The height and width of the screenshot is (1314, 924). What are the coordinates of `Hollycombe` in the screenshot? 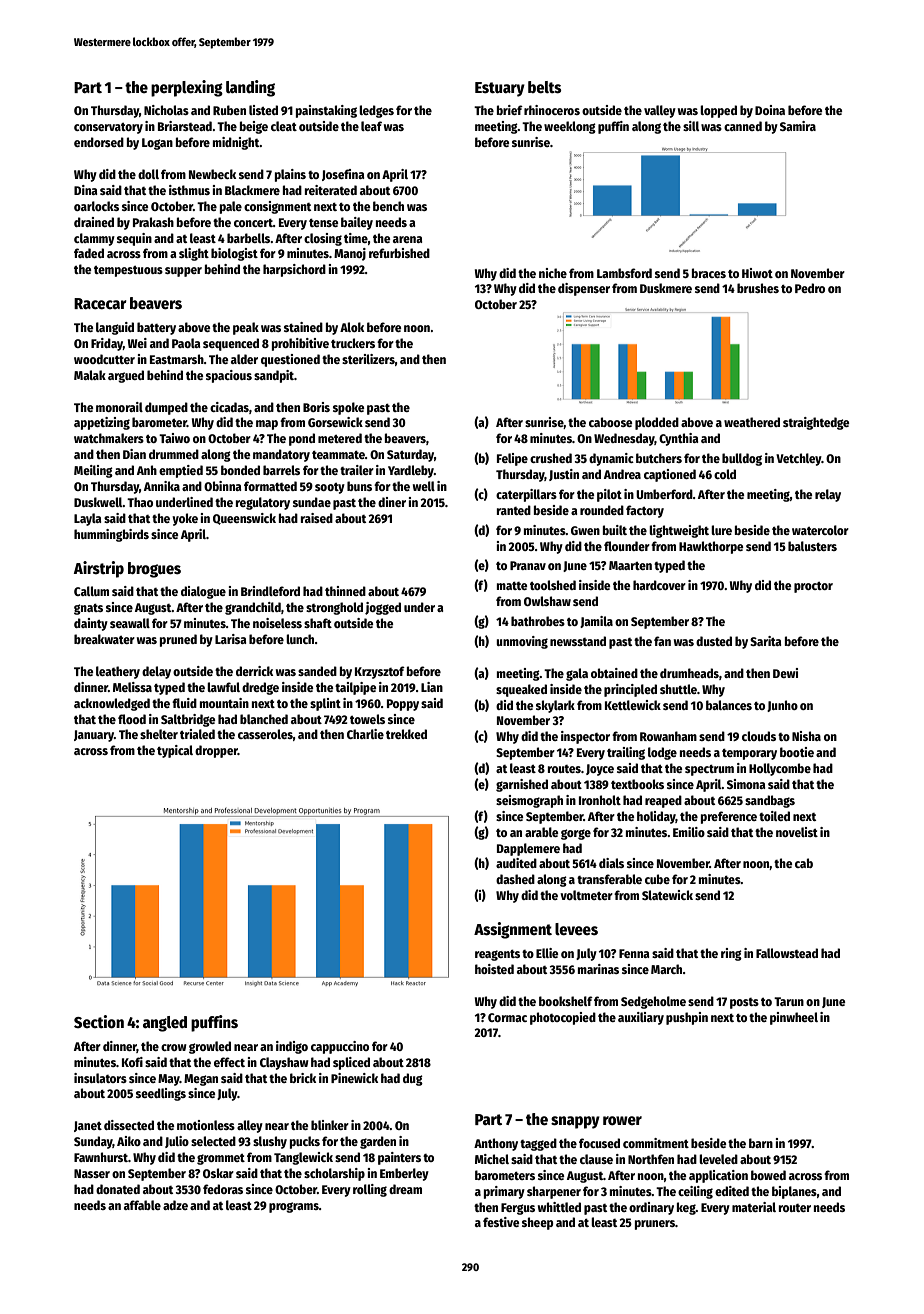 It's located at (780, 769).
